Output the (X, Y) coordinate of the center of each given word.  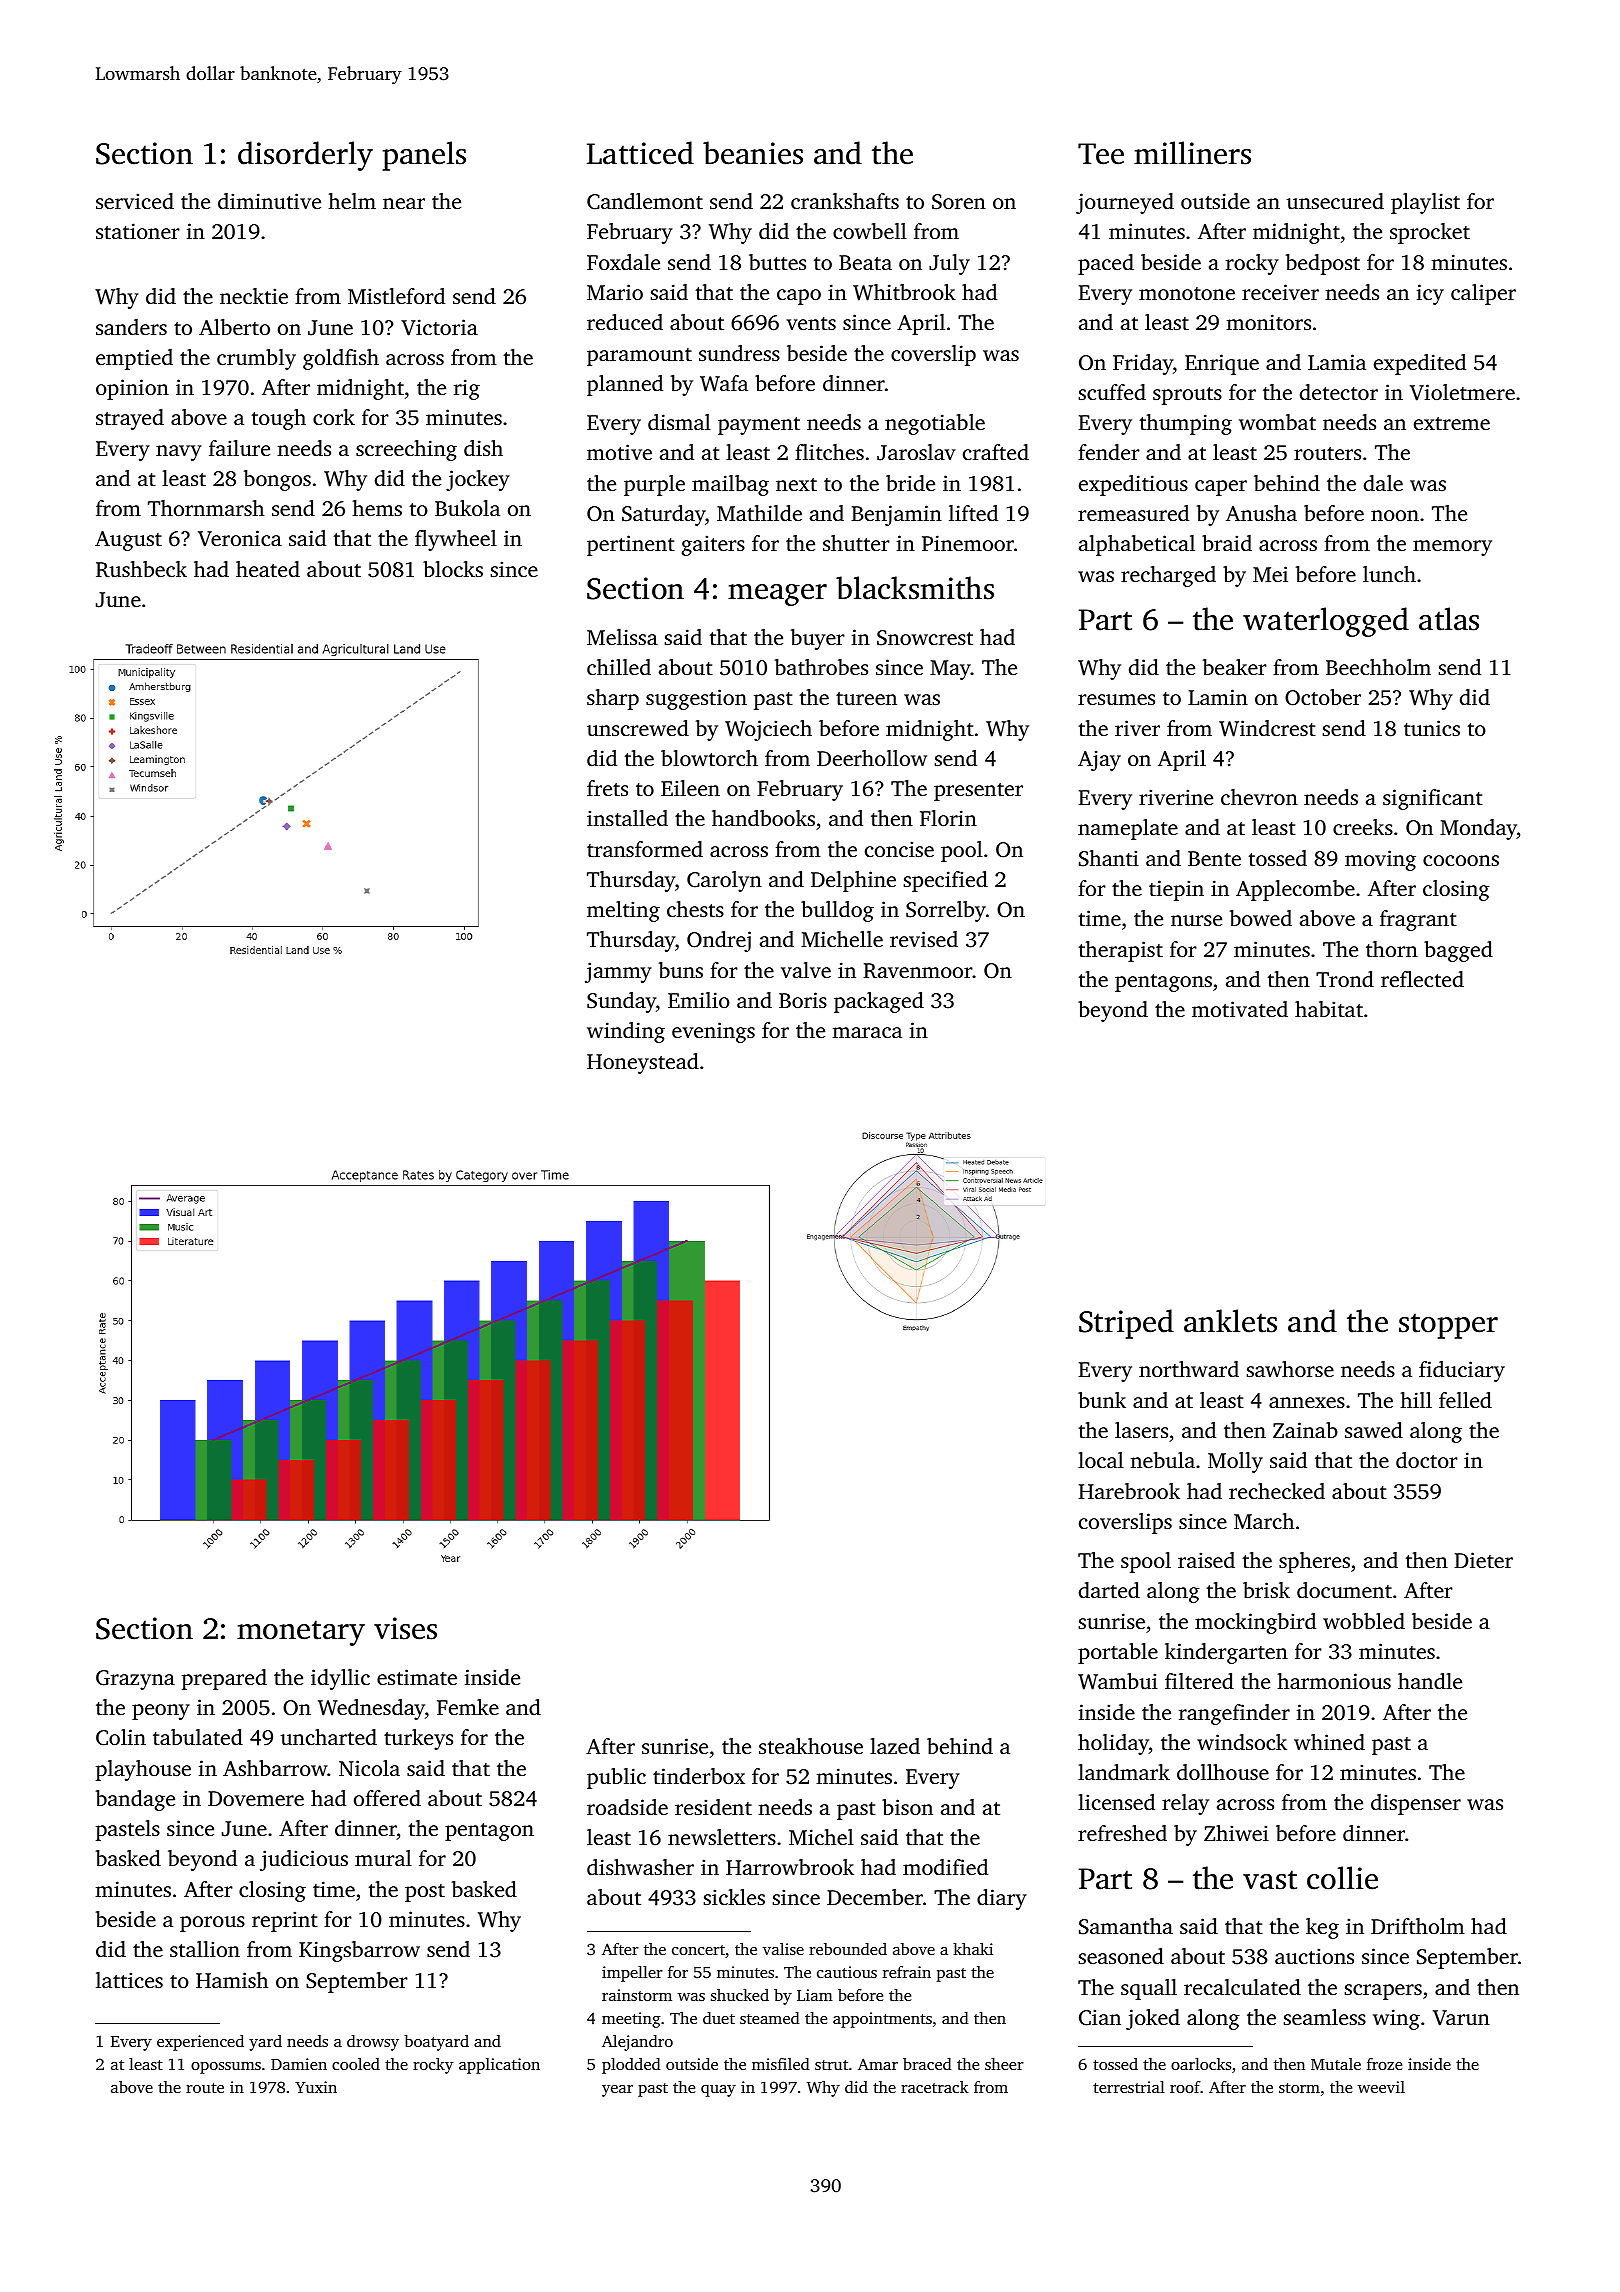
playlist (1425, 203)
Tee (1101, 154)
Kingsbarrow (359, 1951)
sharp (613, 699)
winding (626, 1032)
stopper (1448, 1326)
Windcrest (1267, 728)
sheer (1004, 2064)
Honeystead (643, 1063)
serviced (135, 201)
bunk (1102, 1400)
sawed (1374, 1430)
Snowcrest (925, 638)
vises (405, 1628)
